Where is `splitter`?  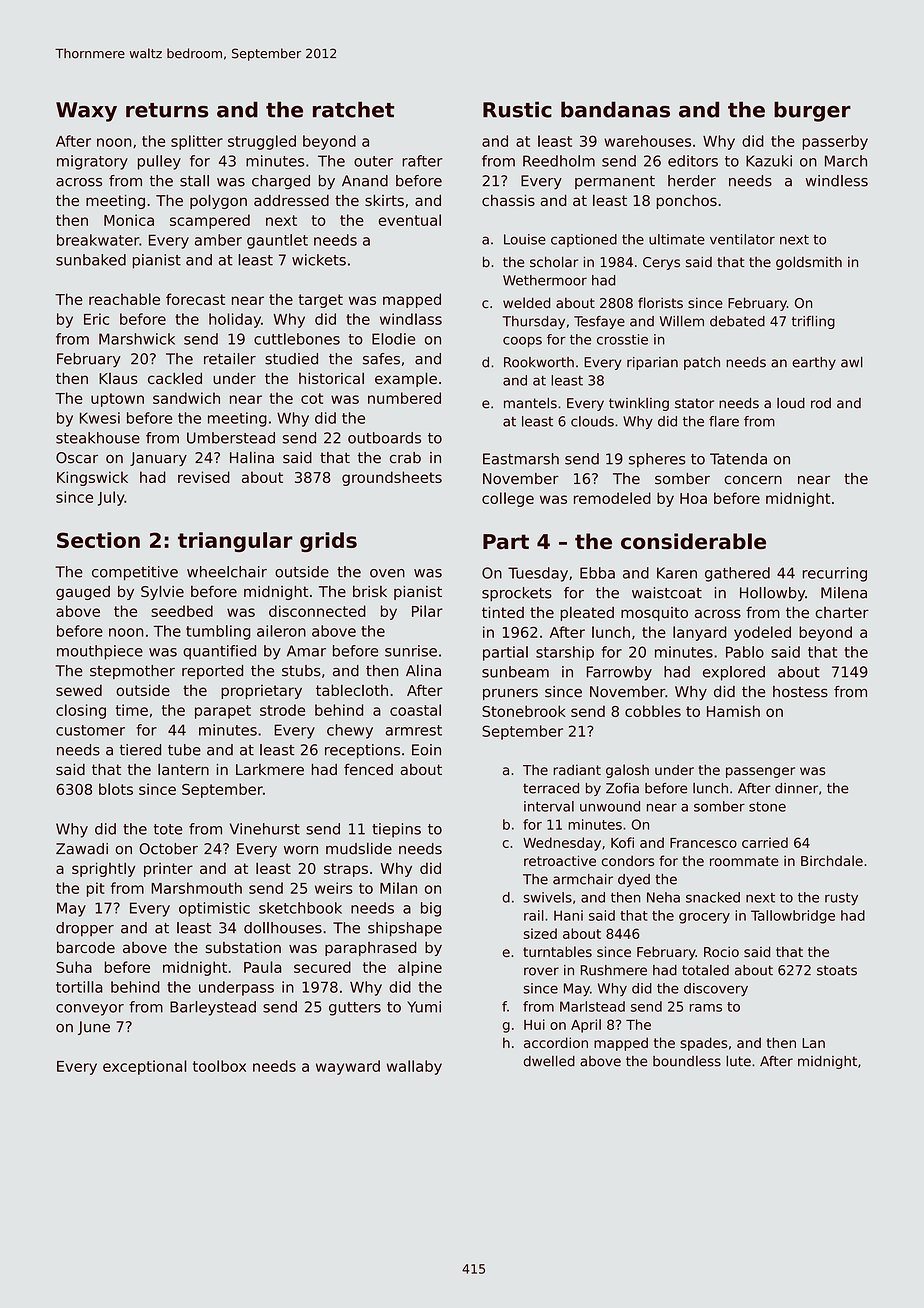 splitter is located at coordinates (197, 142).
